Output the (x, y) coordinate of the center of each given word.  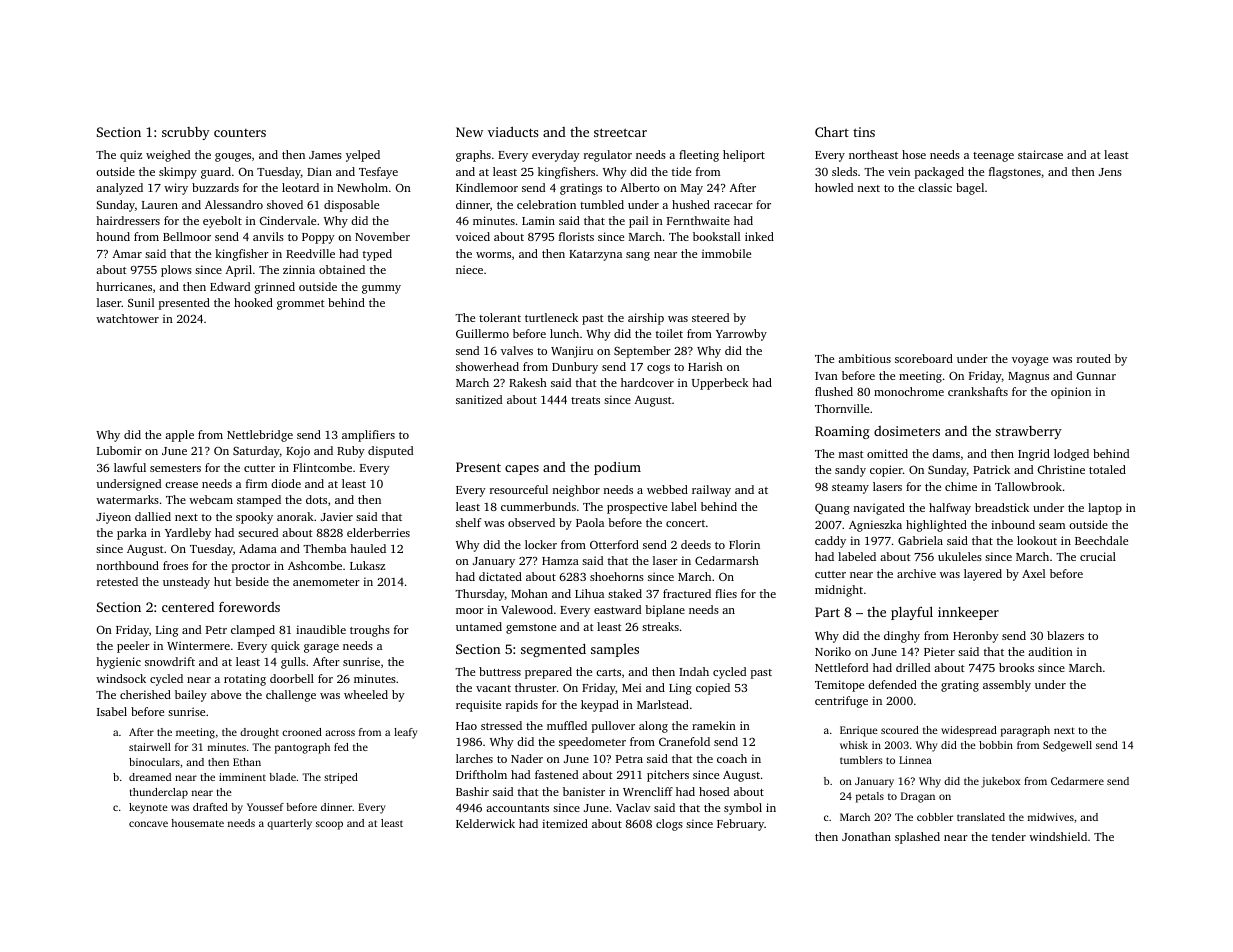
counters (240, 133)
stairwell (150, 747)
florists (576, 236)
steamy (850, 489)
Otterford (614, 544)
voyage (1030, 361)
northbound (128, 565)
